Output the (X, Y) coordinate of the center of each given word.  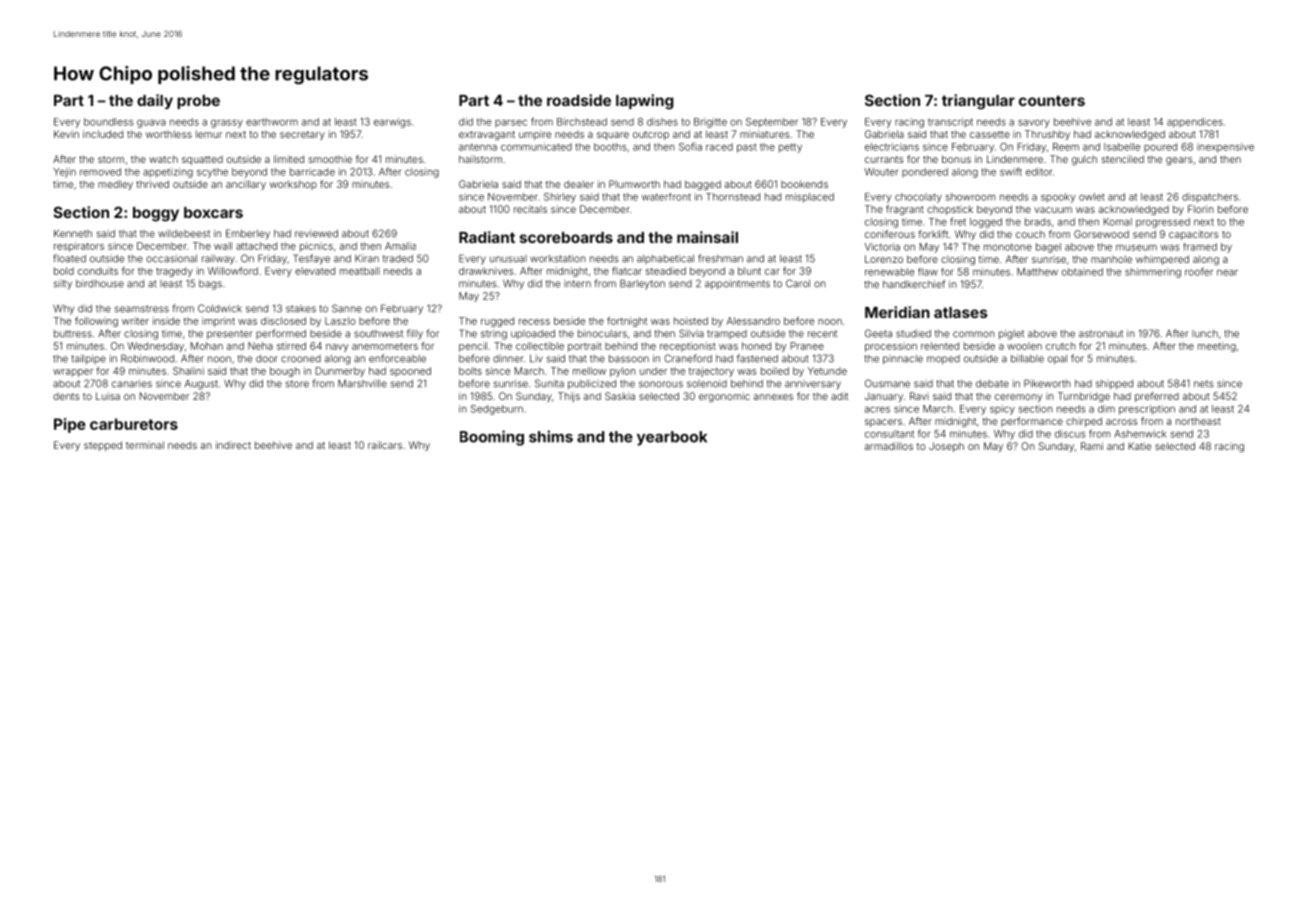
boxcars (213, 212)
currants (884, 159)
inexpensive (1225, 148)
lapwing (644, 102)
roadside (579, 100)
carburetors (134, 424)
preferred (1157, 397)
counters (1052, 100)
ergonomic (724, 397)
